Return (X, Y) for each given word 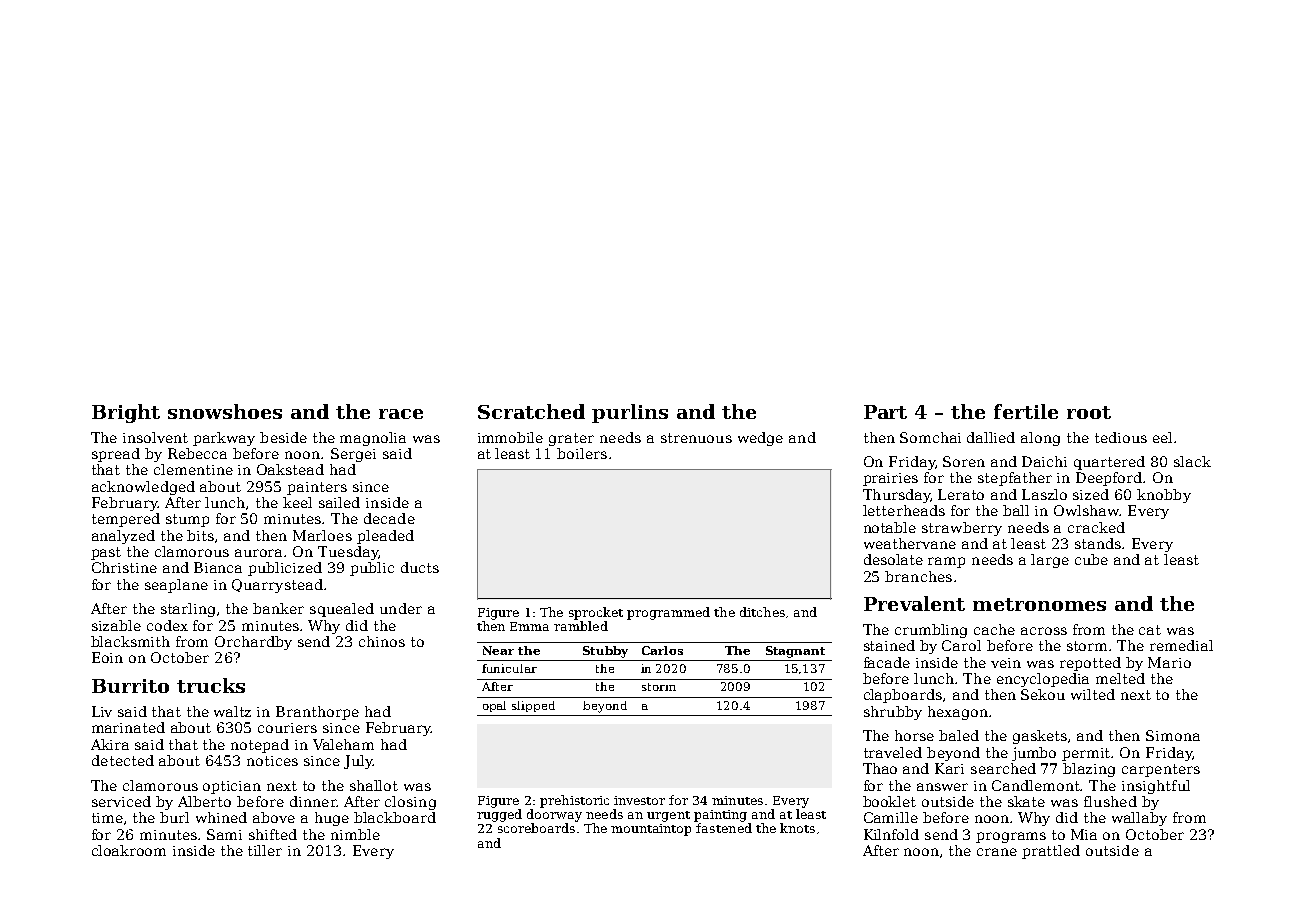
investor (639, 800)
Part (885, 412)
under (401, 608)
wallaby (1139, 819)
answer (942, 787)
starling (188, 610)
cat (1150, 630)
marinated (128, 727)
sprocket (596, 613)
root (1089, 412)
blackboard (395, 817)
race (401, 414)
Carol (961, 645)
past (106, 553)
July (358, 762)
